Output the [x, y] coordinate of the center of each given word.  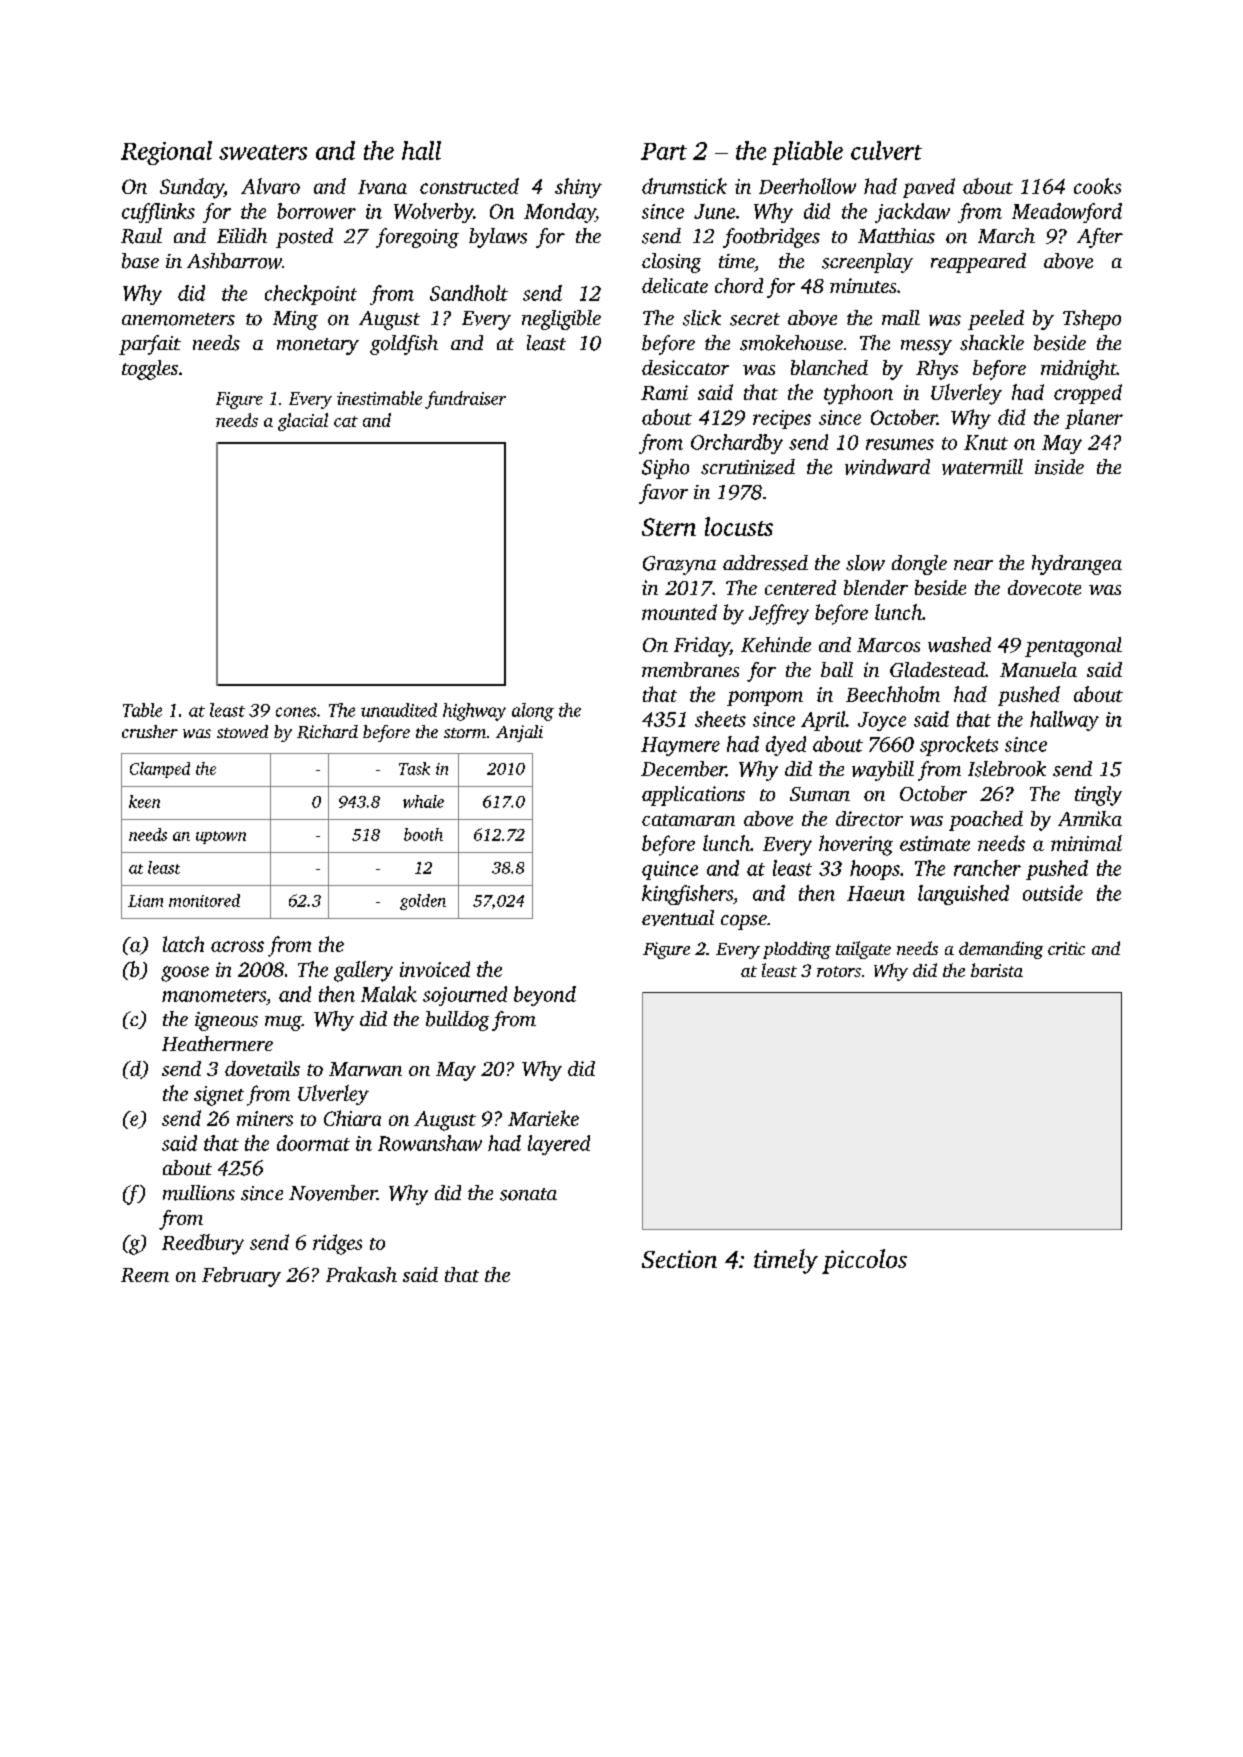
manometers [214, 995]
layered [559, 1145]
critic [1066, 948]
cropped [1088, 394]
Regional [166, 153]
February [241, 1277]
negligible [561, 320]
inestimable [379, 398]
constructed [469, 186]
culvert [886, 150]
